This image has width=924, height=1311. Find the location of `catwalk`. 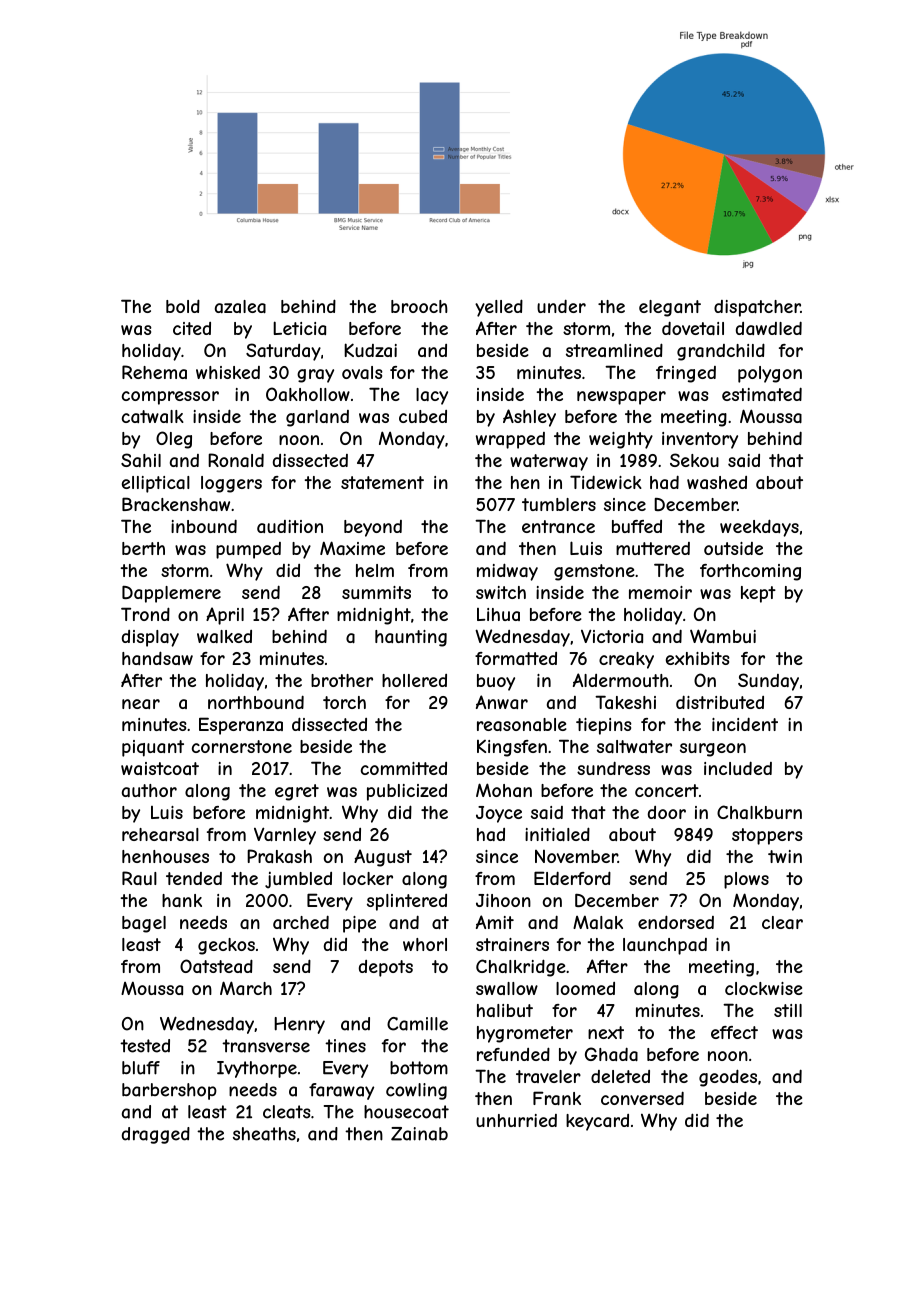

catwalk is located at coordinates (153, 416).
